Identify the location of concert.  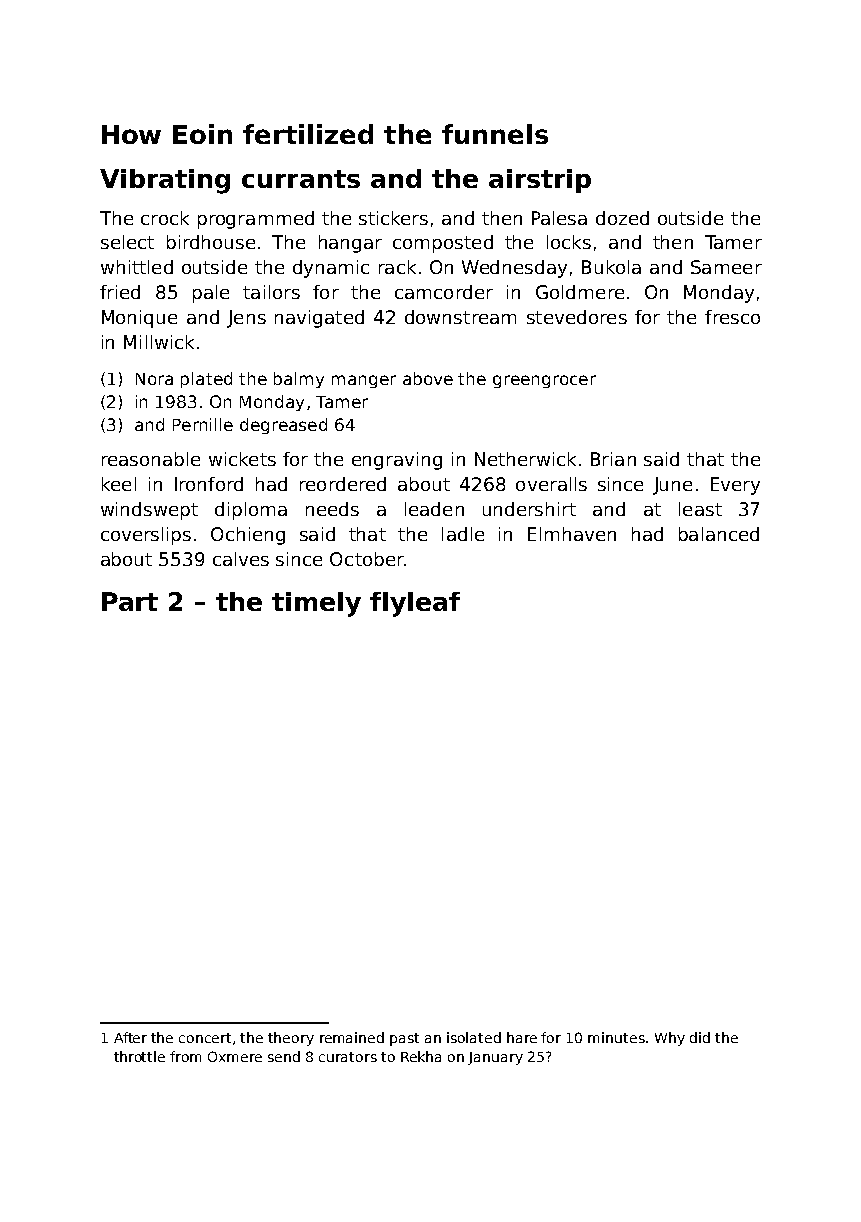
(205, 1038).
